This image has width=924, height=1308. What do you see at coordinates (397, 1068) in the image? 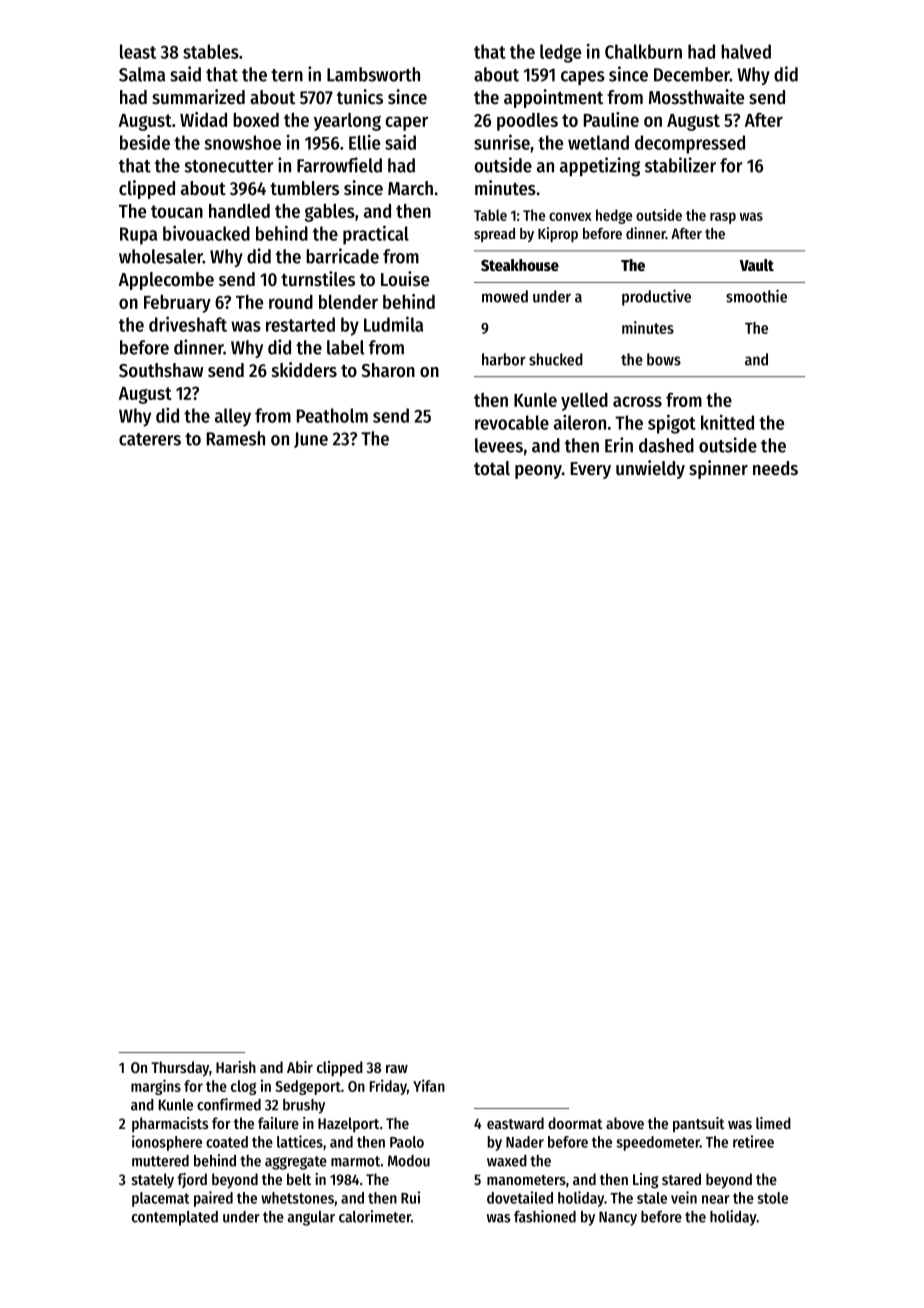
I see `raw` at bounding box center [397, 1068].
